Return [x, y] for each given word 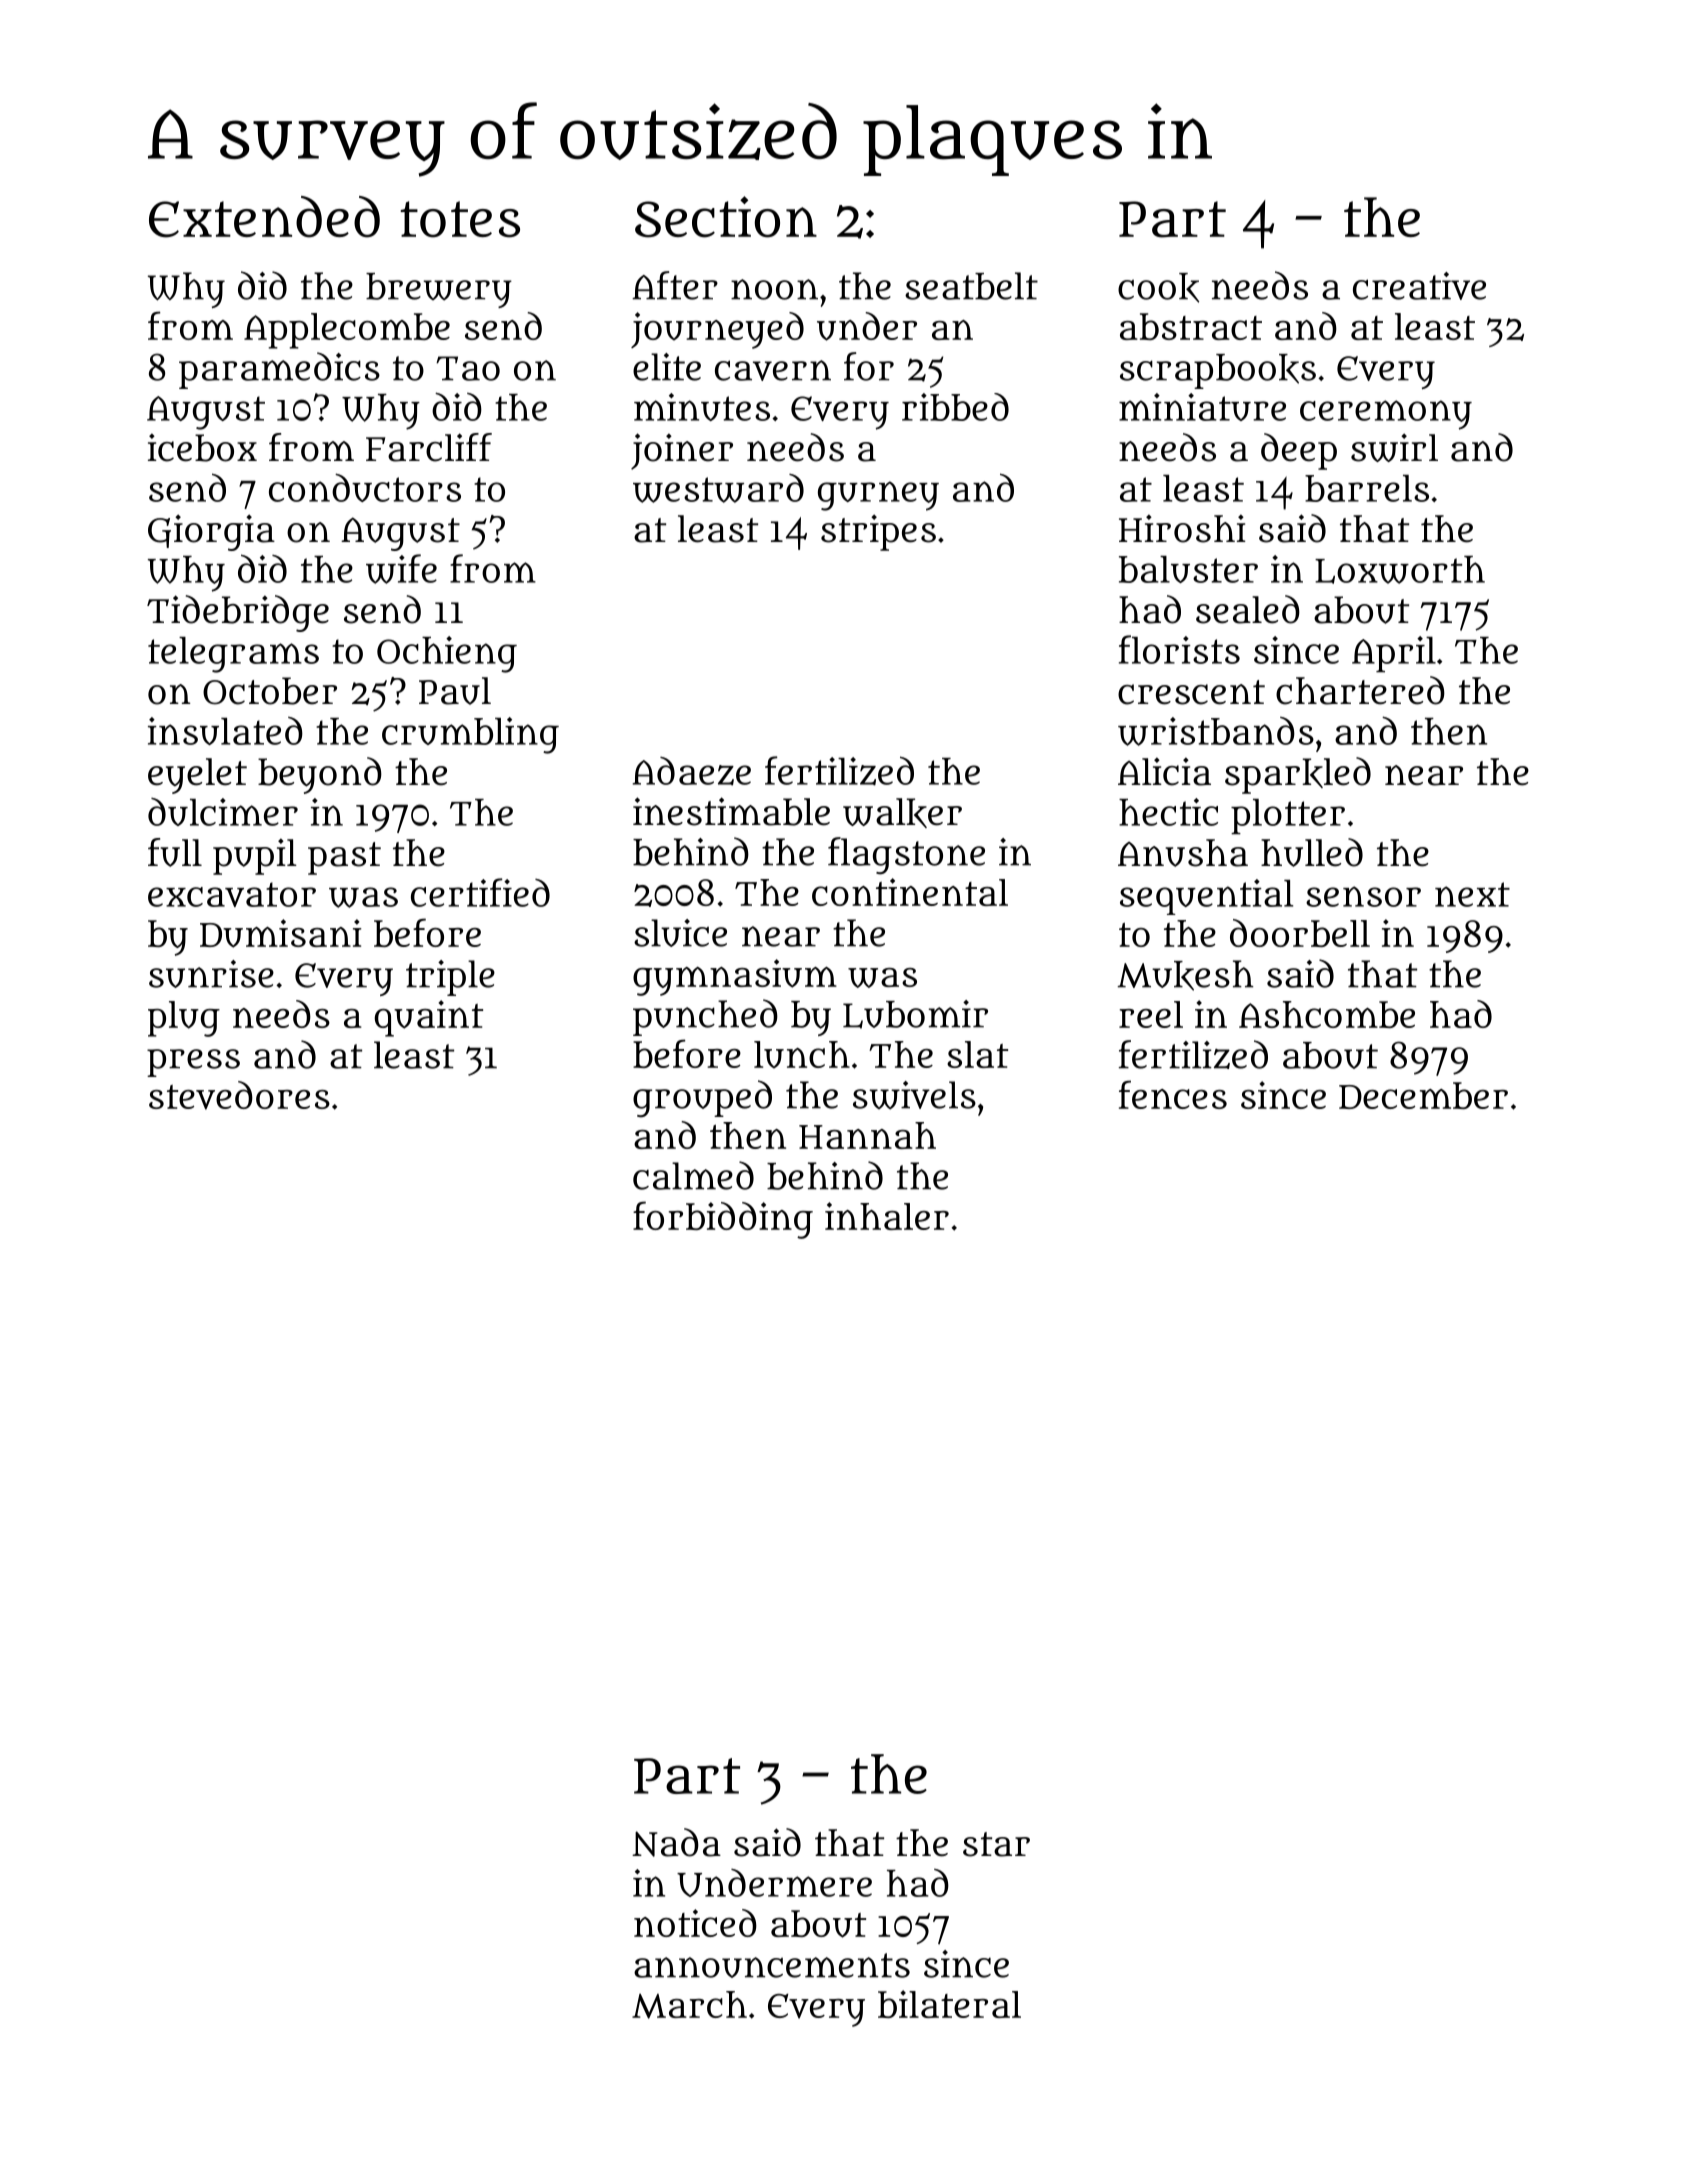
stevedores [239, 1095]
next [1472, 894]
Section [726, 217]
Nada [676, 1842]
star [996, 1844]
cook [1158, 288]
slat [977, 1054]
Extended [264, 217]
